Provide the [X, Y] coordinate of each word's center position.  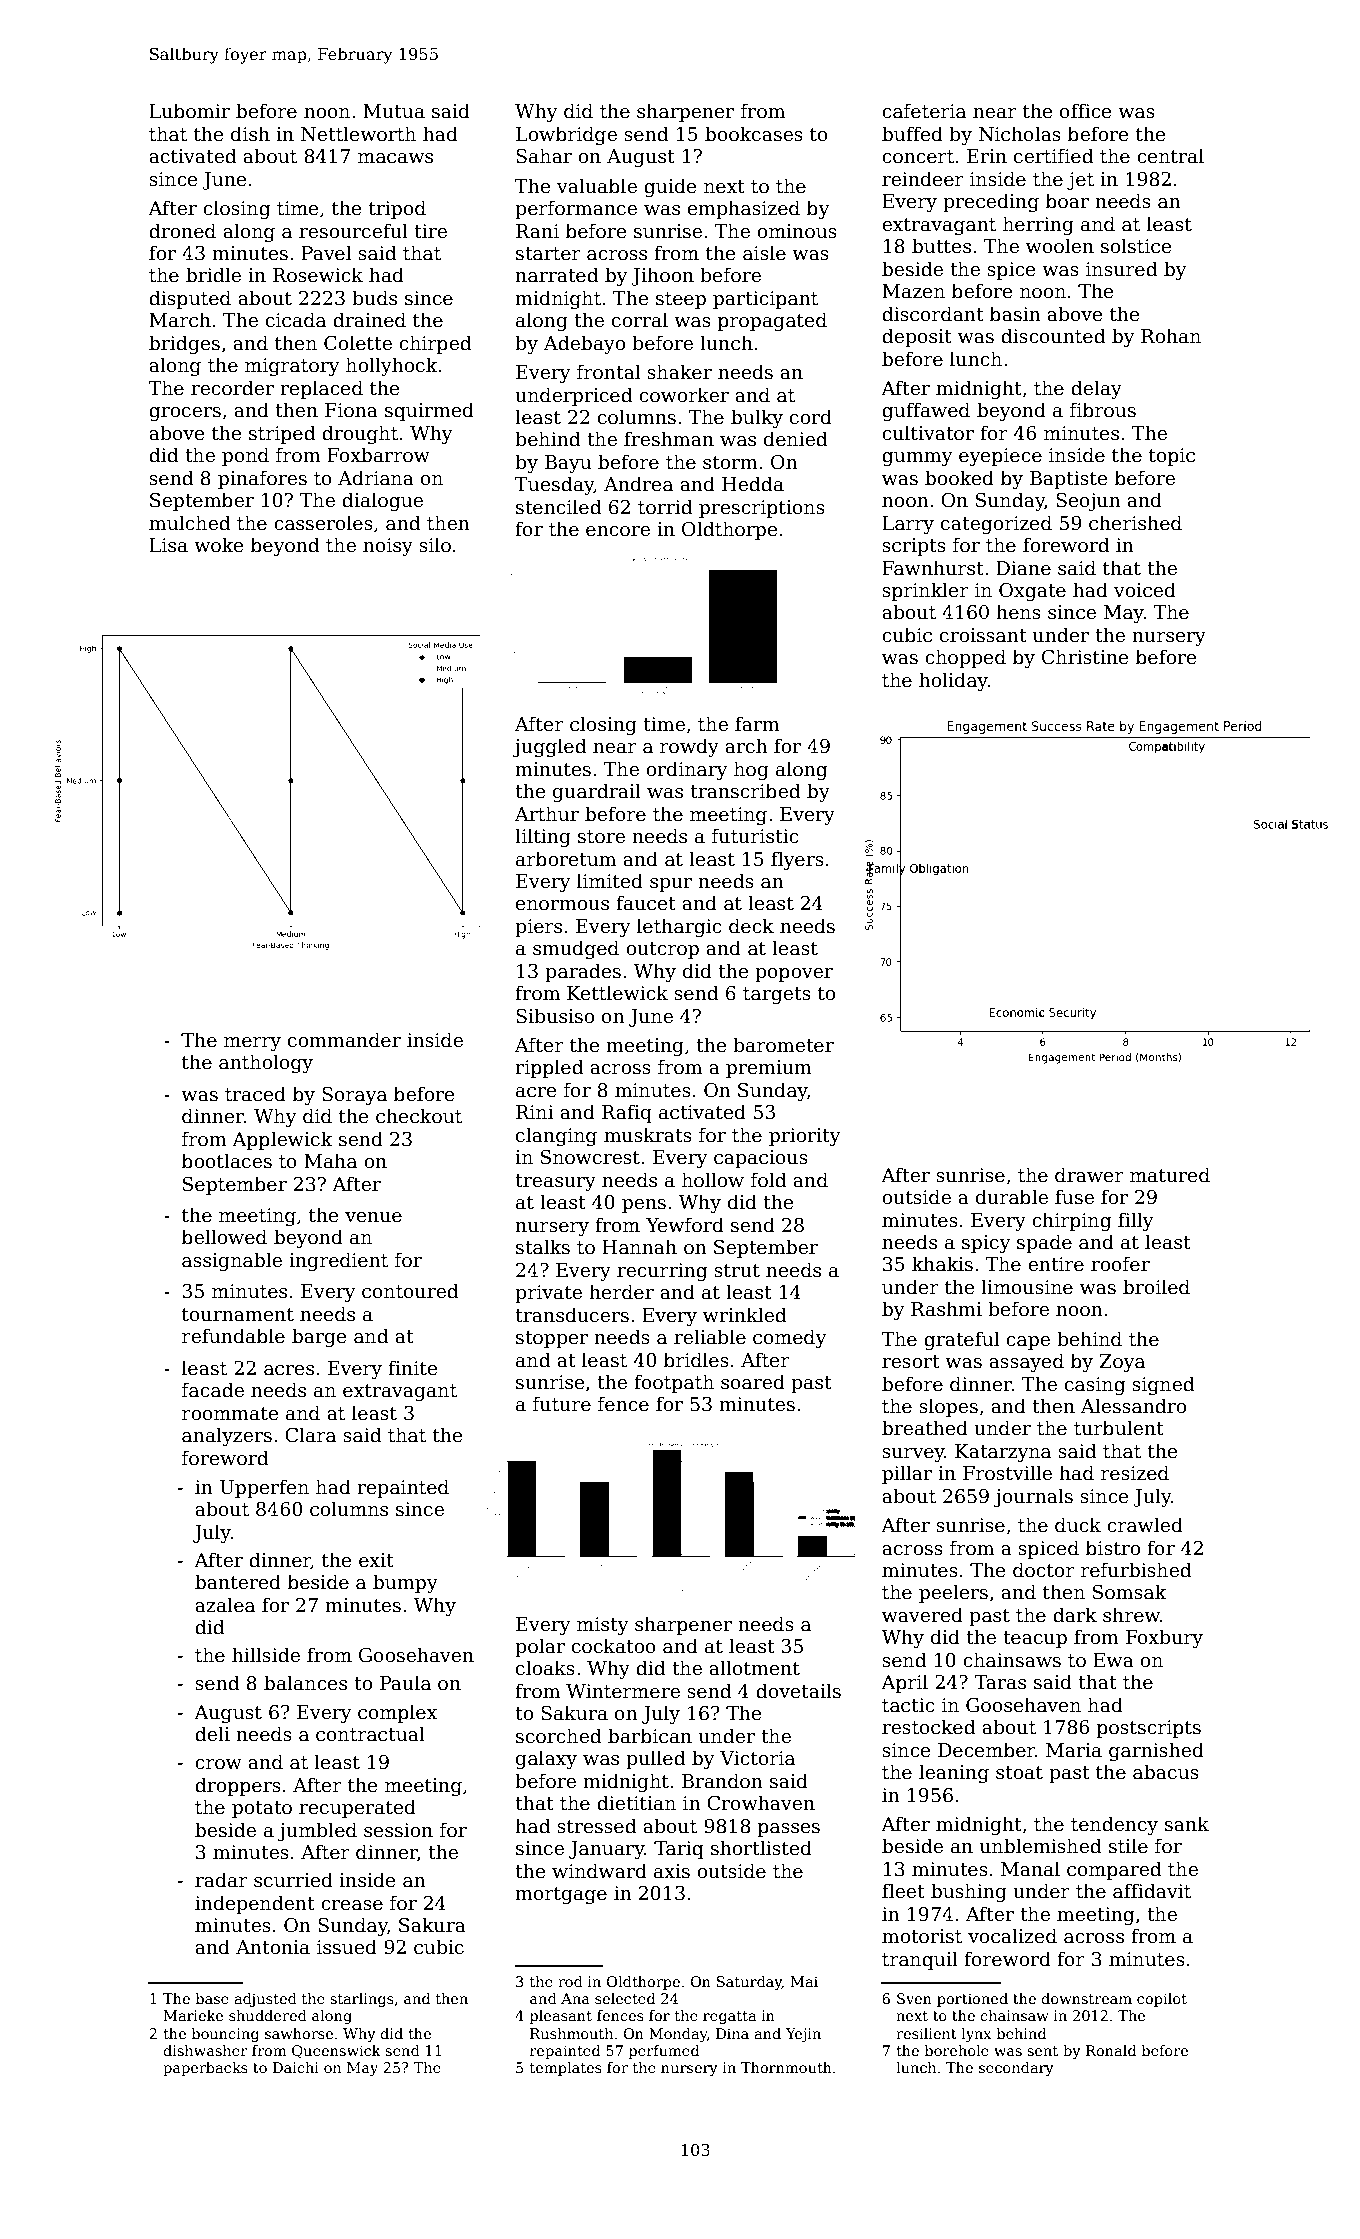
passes [789, 1830]
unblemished [1040, 1846]
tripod [397, 209]
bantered [238, 1582]
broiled [1156, 1287]
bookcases [754, 134]
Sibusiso [555, 1016]
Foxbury [1164, 1638]
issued [347, 1947]
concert [918, 157]
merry [252, 1044]
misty [602, 1626]
